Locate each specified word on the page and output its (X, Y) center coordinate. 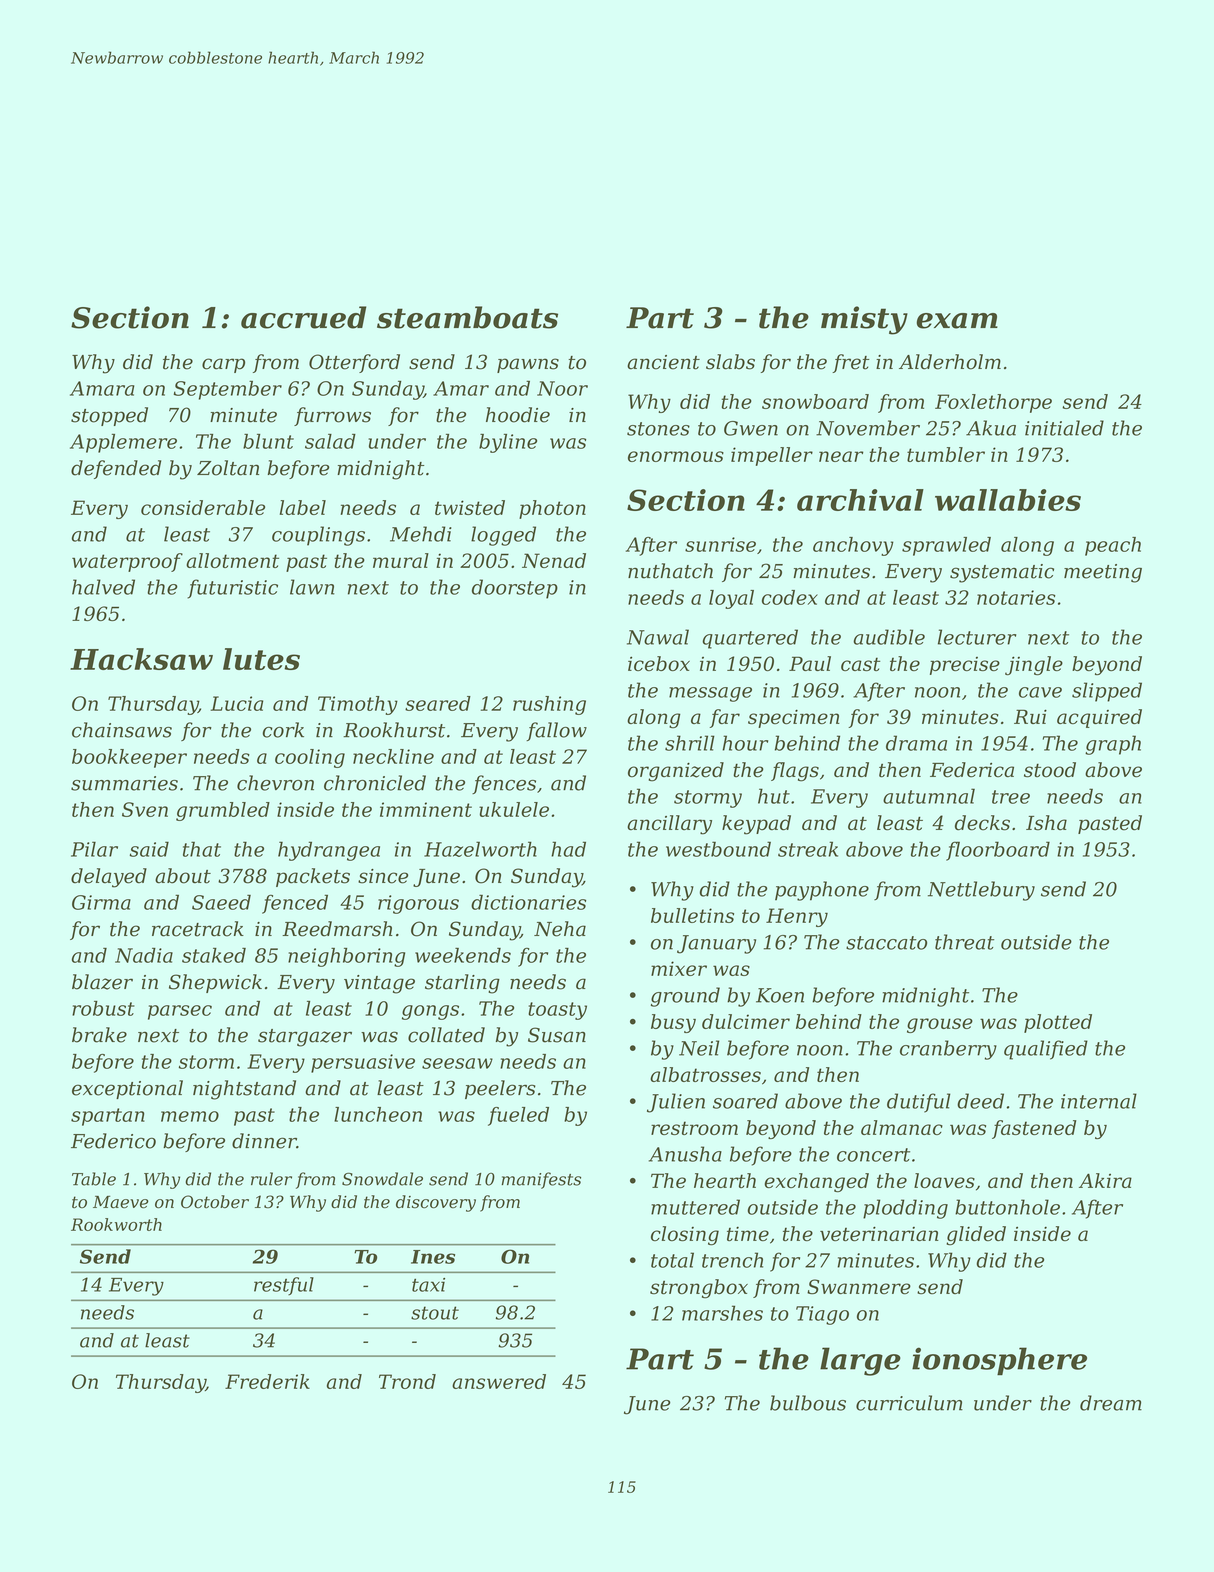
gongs (430, 1012)
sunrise (720, 544)
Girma (101, 902)
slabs (730, 362)
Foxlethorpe (993, 403)
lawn (312, 587)
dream (1111, 1403)
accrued (304, 317)
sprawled (946, 546)
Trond (407, 1381)
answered (499, 1381)
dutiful (919, 1103)
